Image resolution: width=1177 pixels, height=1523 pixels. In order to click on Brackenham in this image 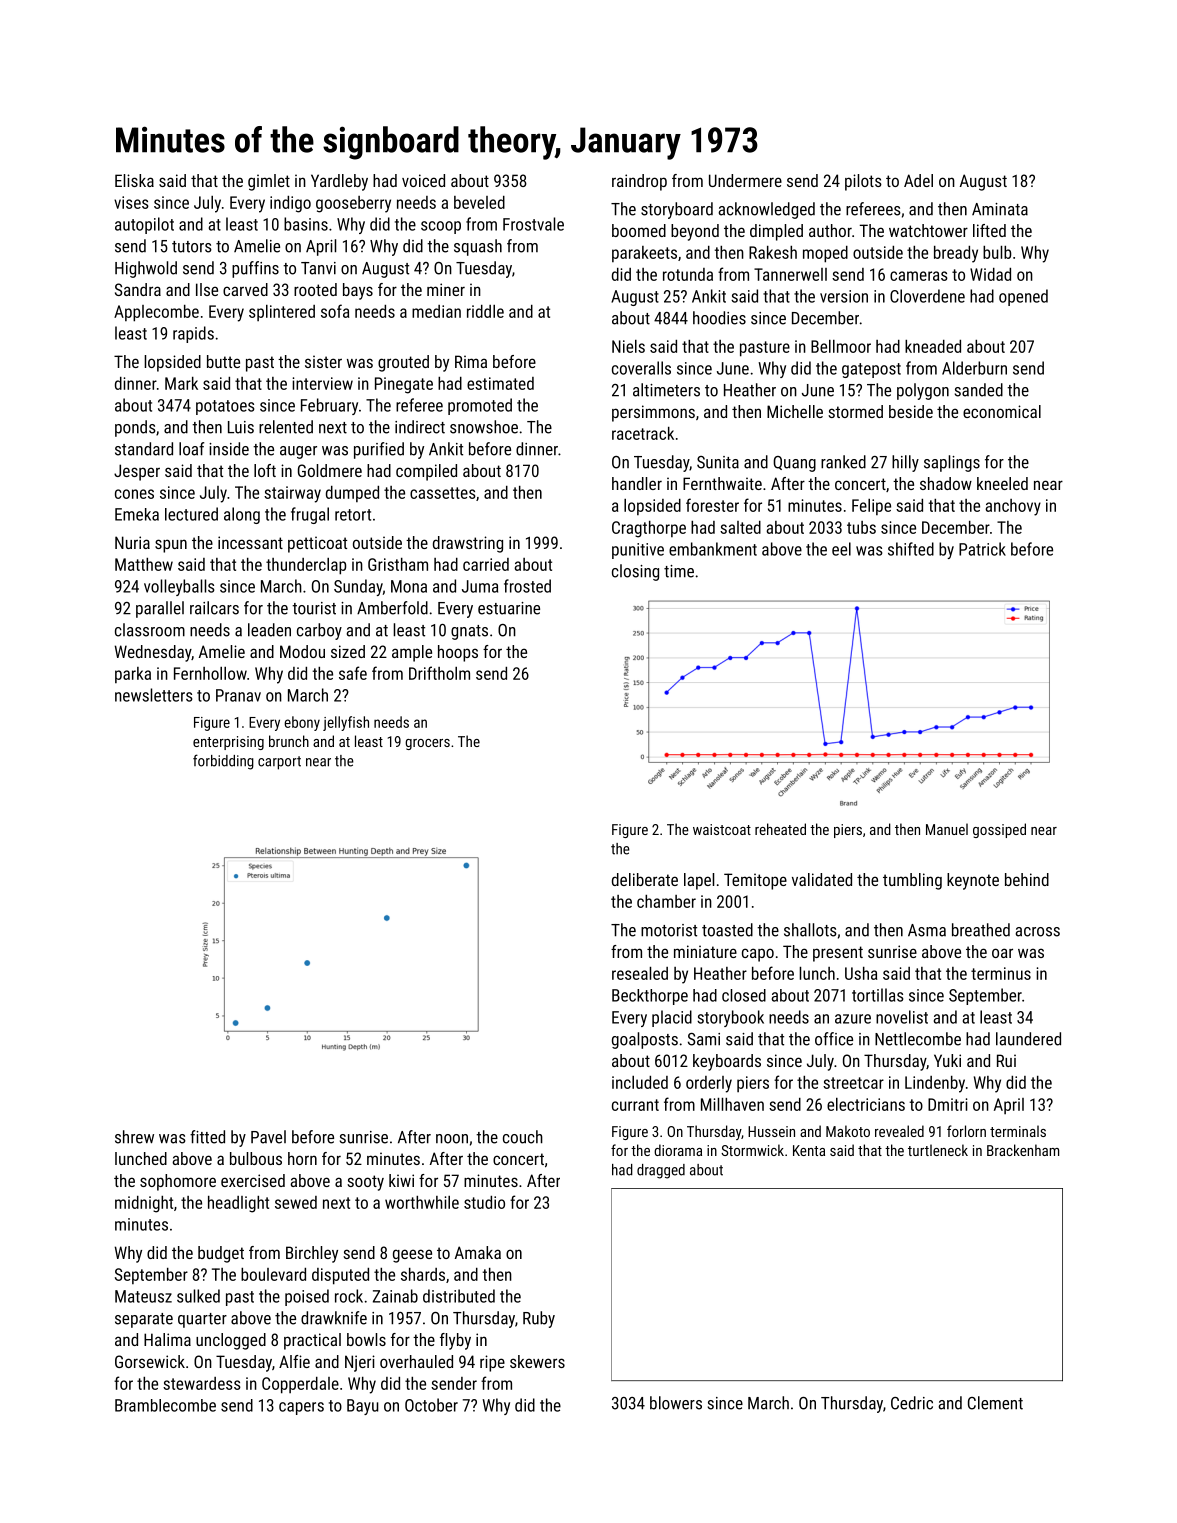, I will do `click(1023, 1150)`.
